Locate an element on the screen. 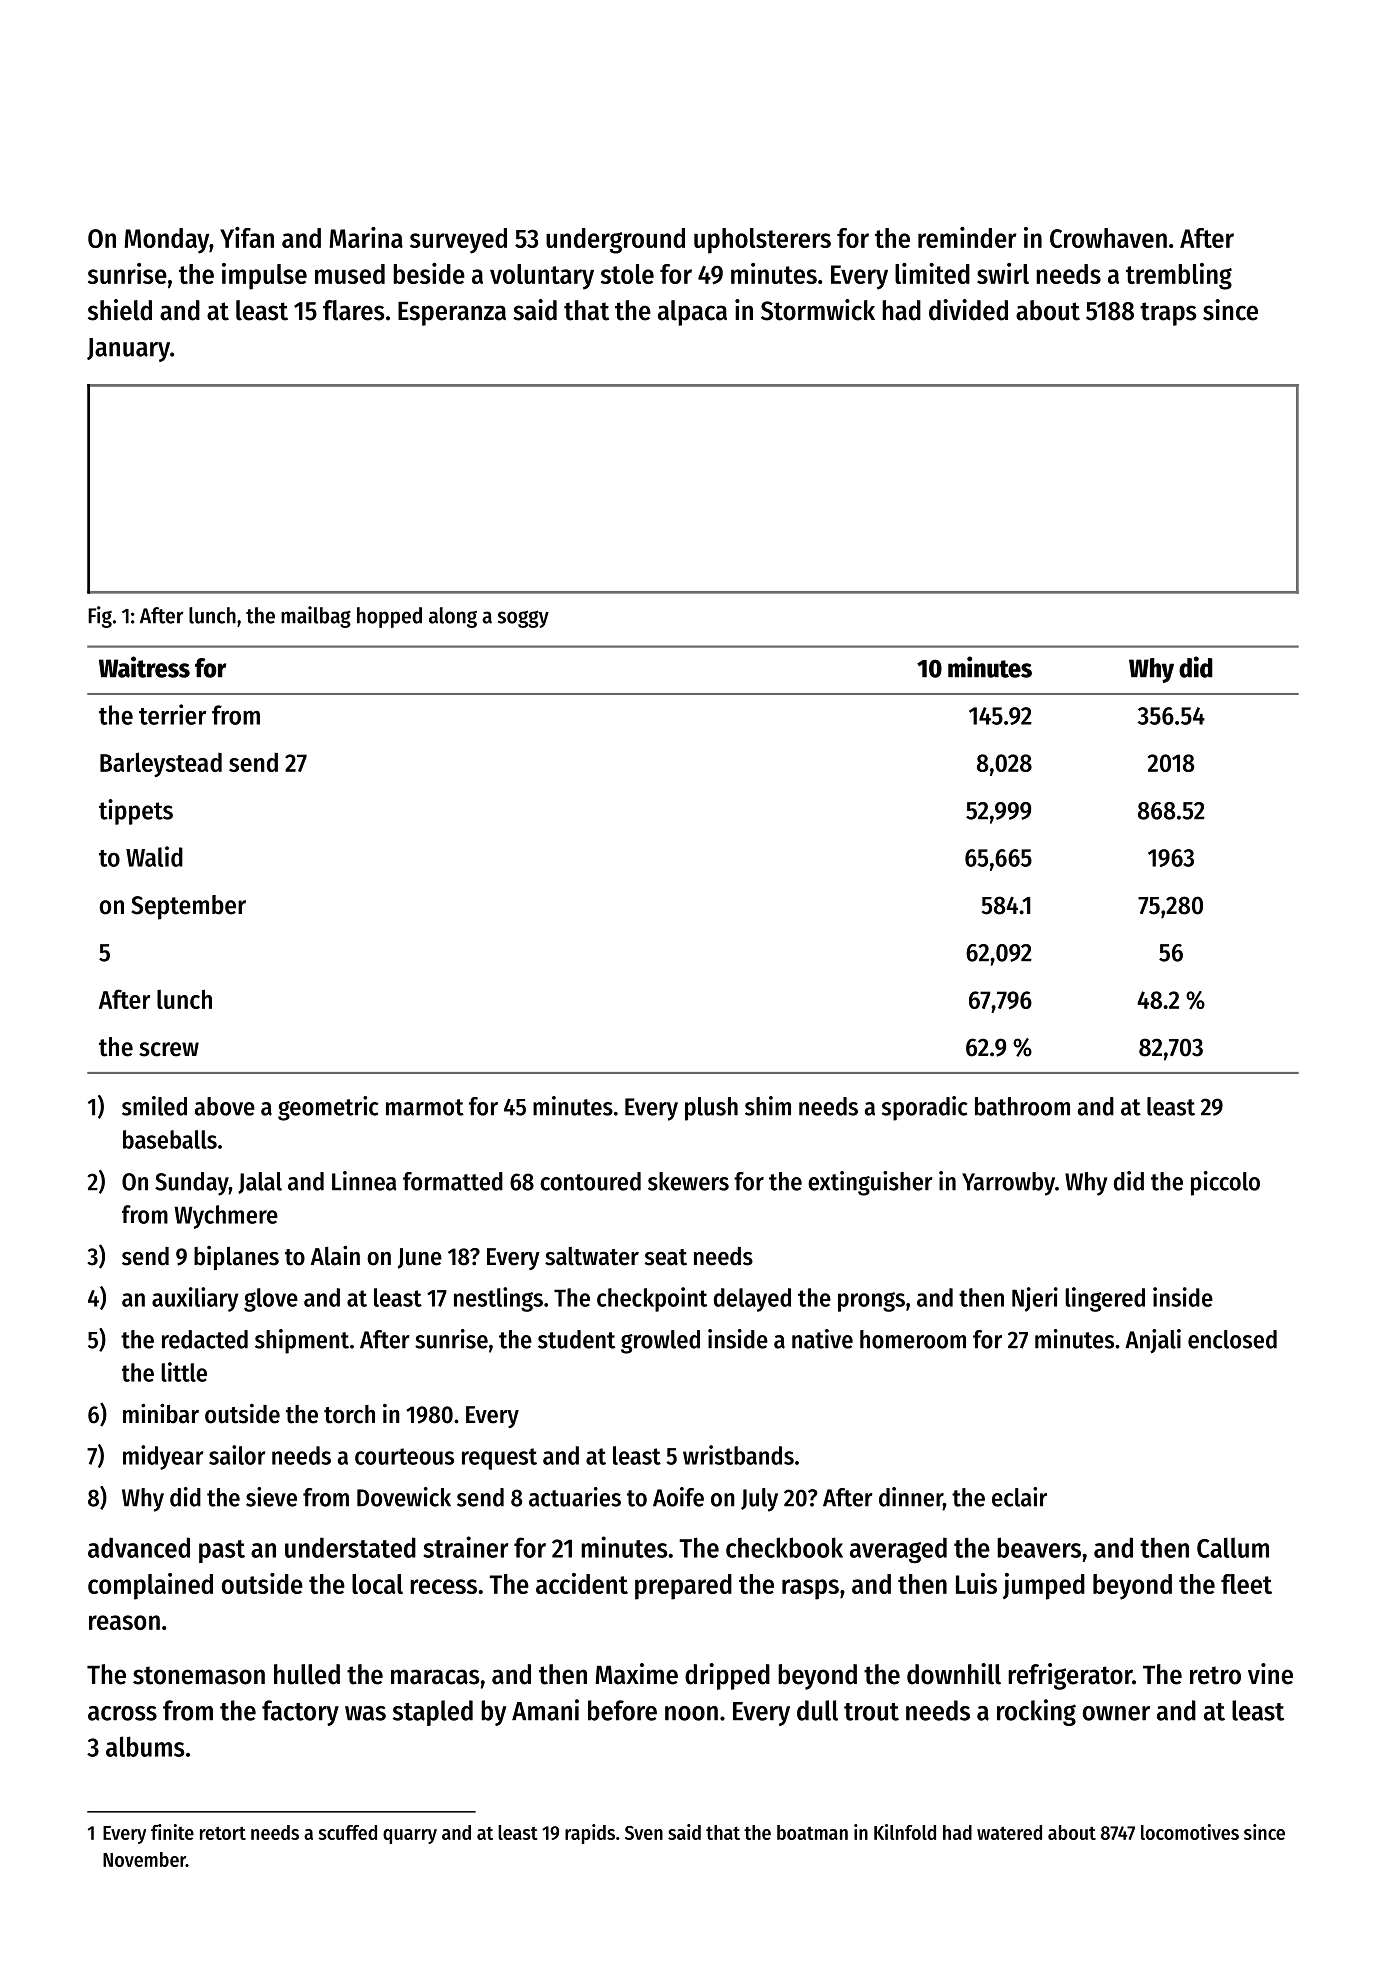  trembling is located at coordinates (1179, 276).
